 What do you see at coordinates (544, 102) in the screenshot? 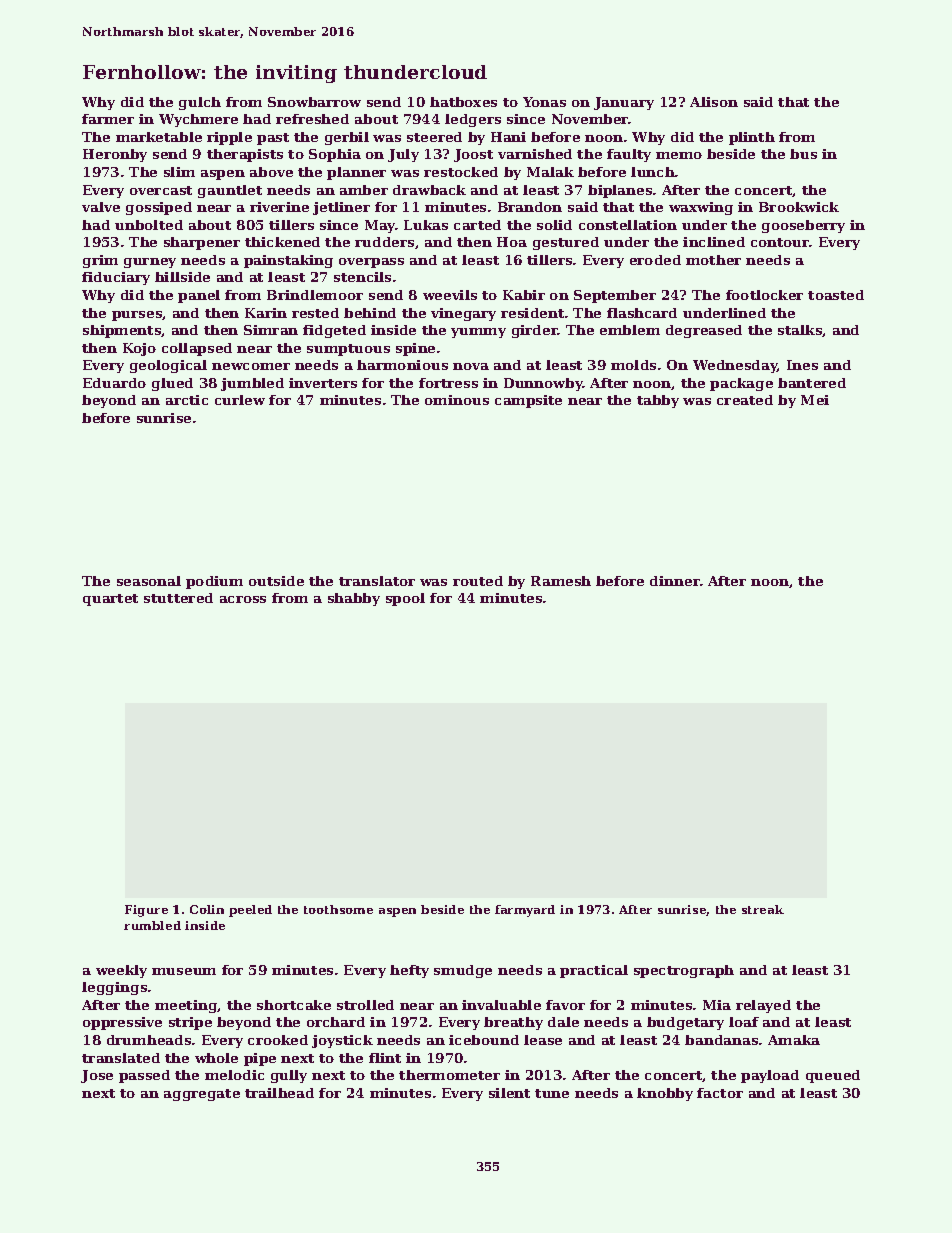
I see `Yonas` at bounding box center [544, 102].
